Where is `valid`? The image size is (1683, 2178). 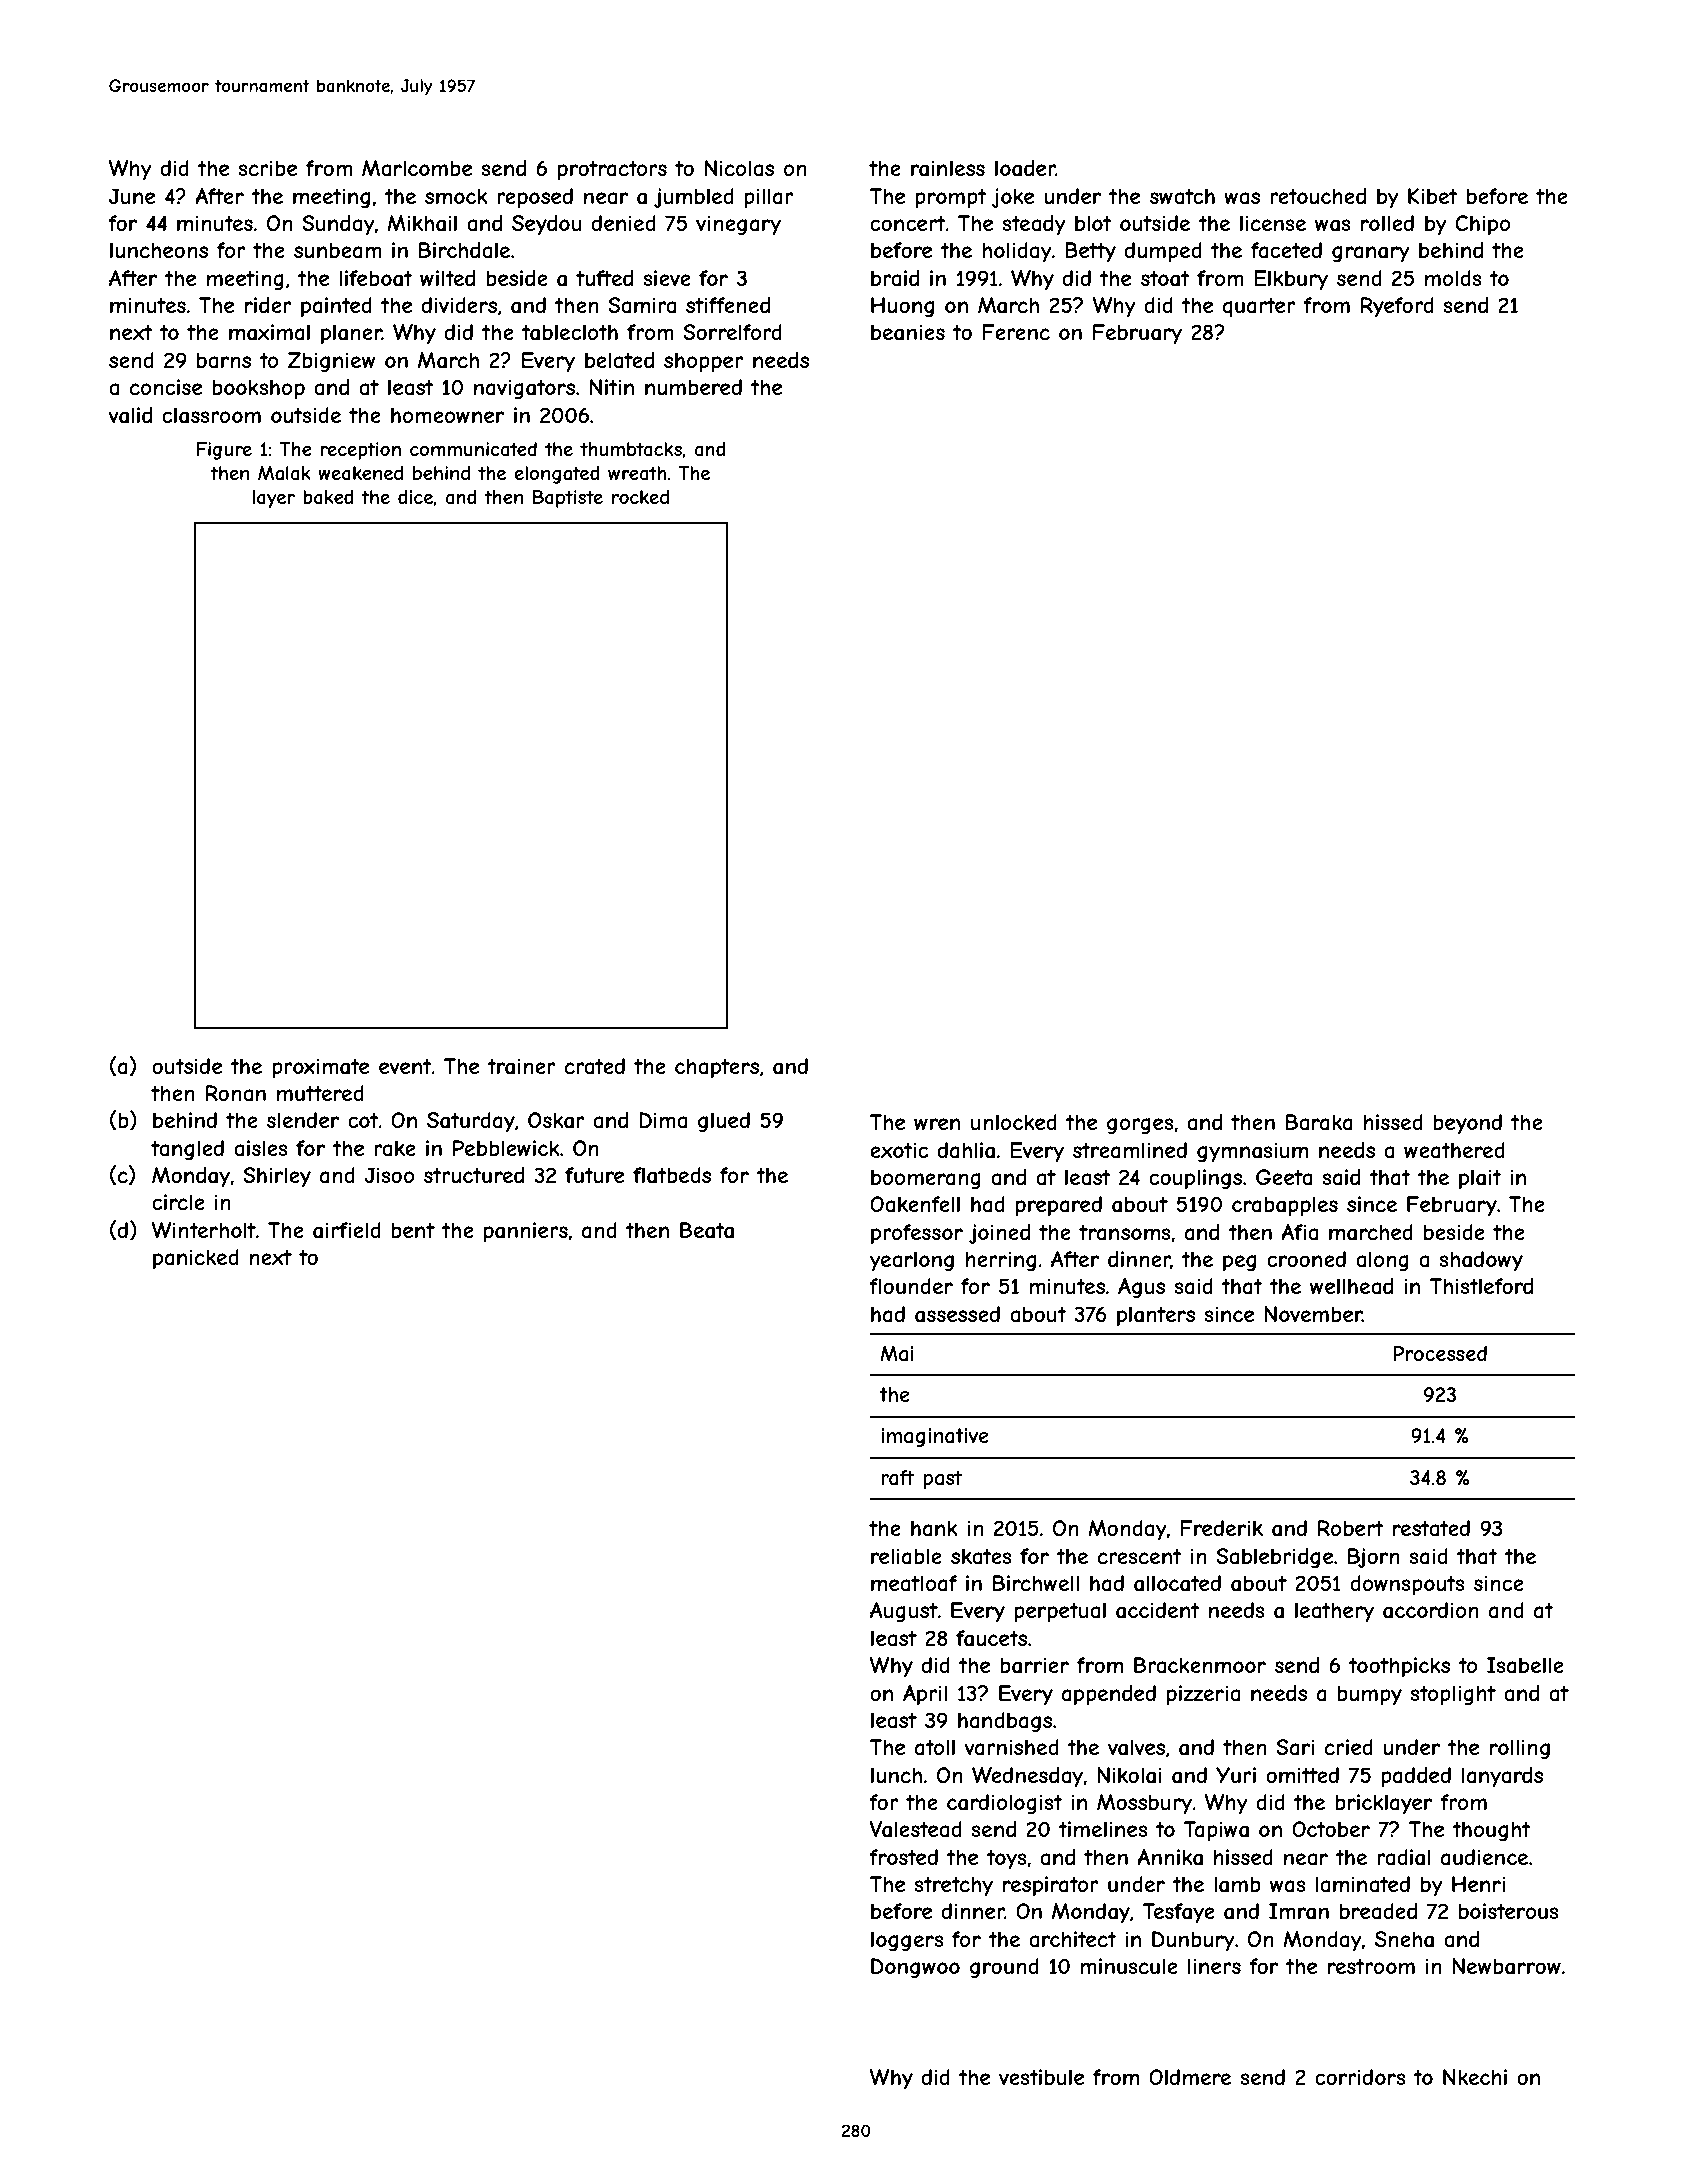 valid is located at coordinates (130, 415).
